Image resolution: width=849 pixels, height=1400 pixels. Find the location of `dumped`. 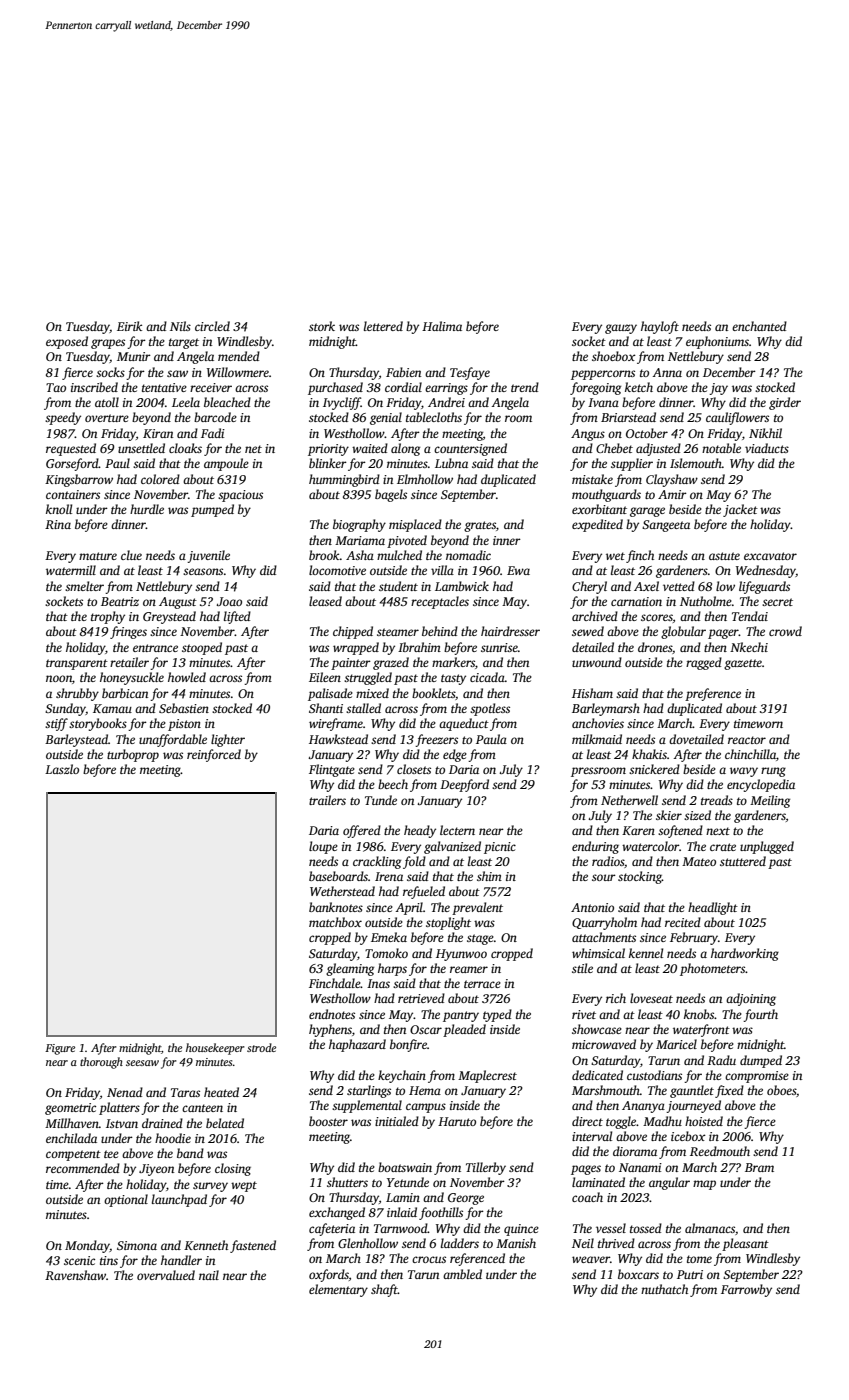

dumped is located at coordinates (761, 1061).
